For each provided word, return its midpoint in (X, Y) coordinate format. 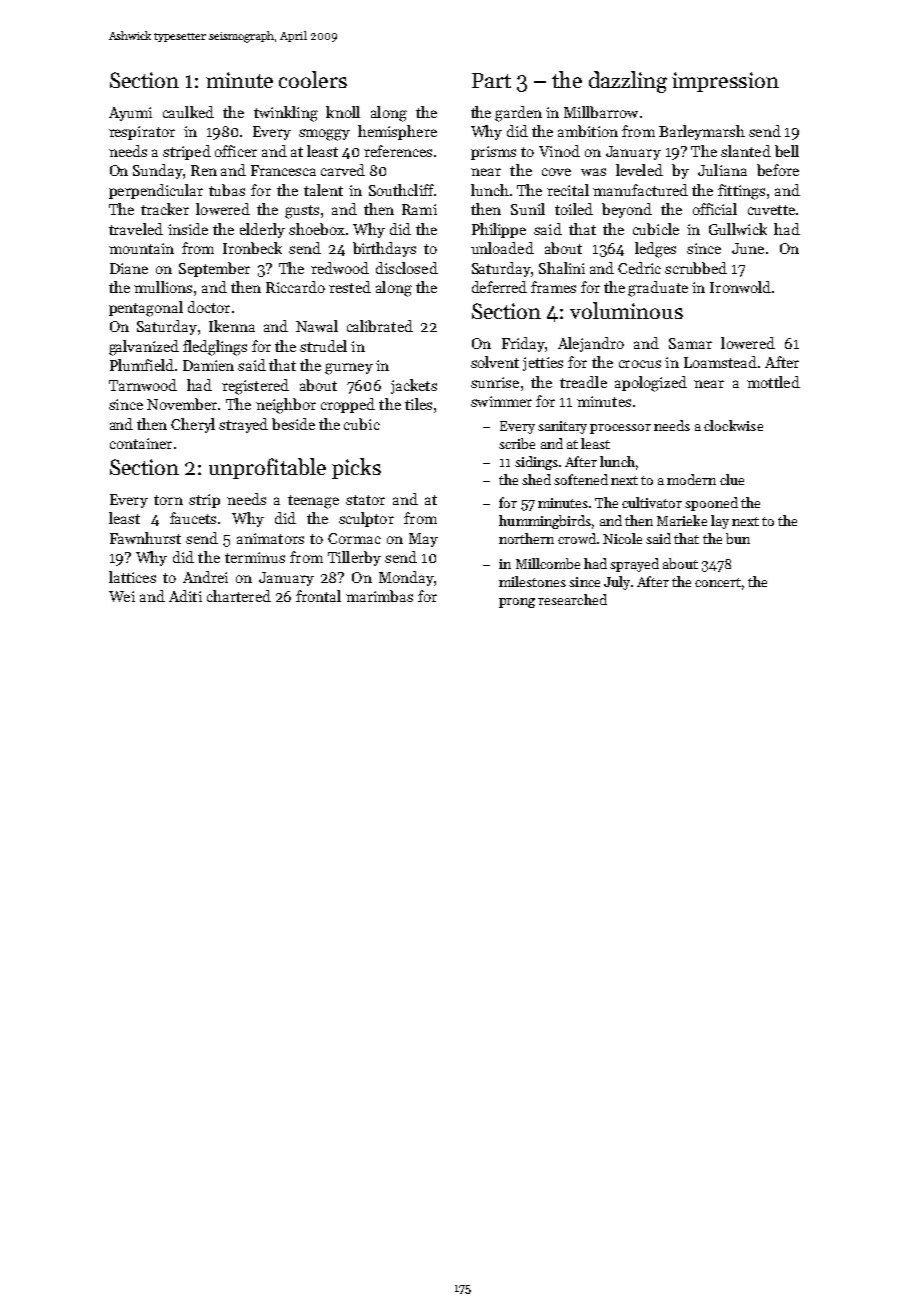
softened (581, 479)
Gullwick (738, 229)
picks (356, 468)
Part (491, 80)
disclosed (407, 268)
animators (270, 538)
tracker (165, 209)
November (182, 404)
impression (725, 82)
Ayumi (130, 114)
